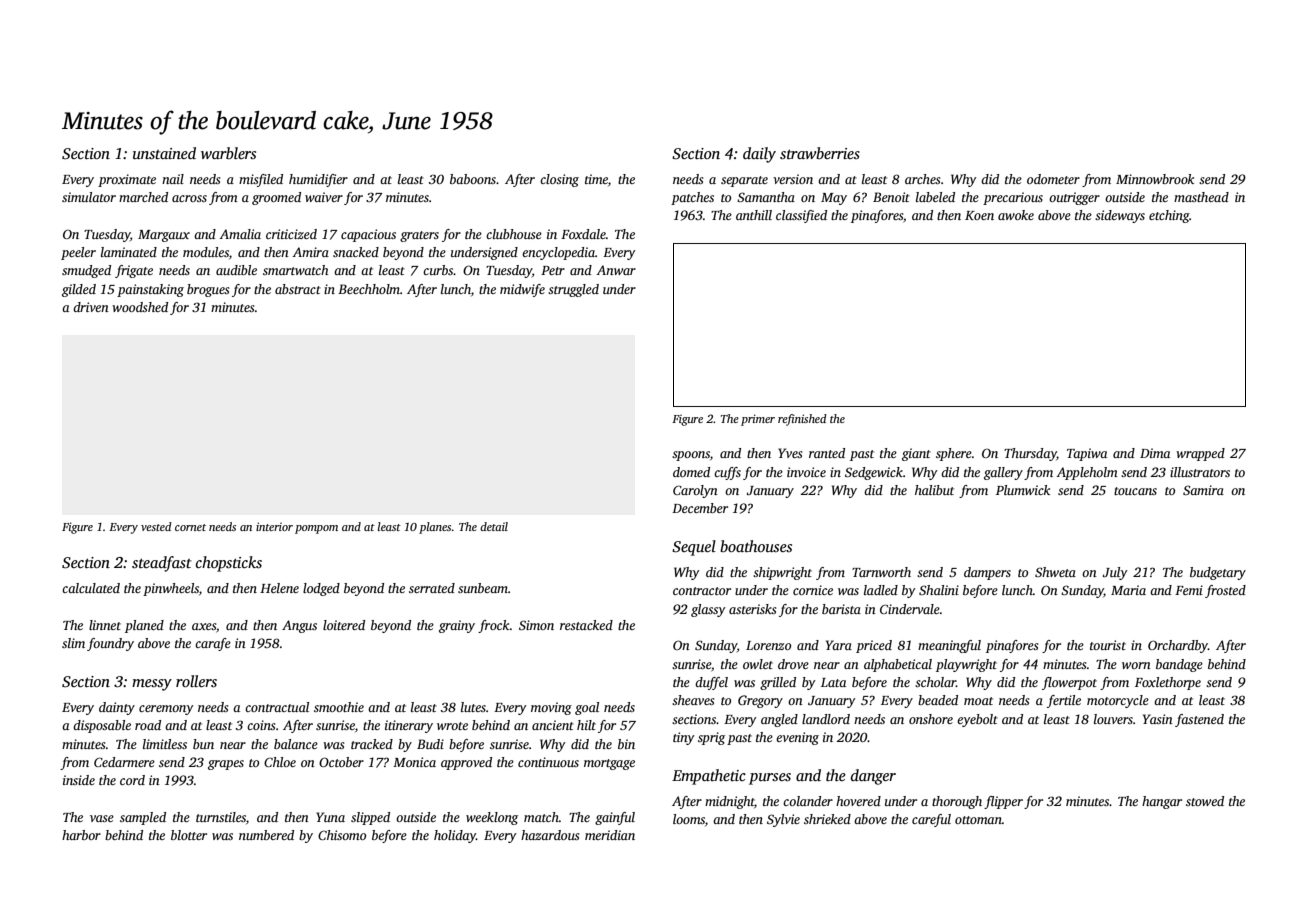 This screenshot has height=924, width=1308. Describe the element at coordinates (156, 526) in the screenshot. I see `vested` at that location.
